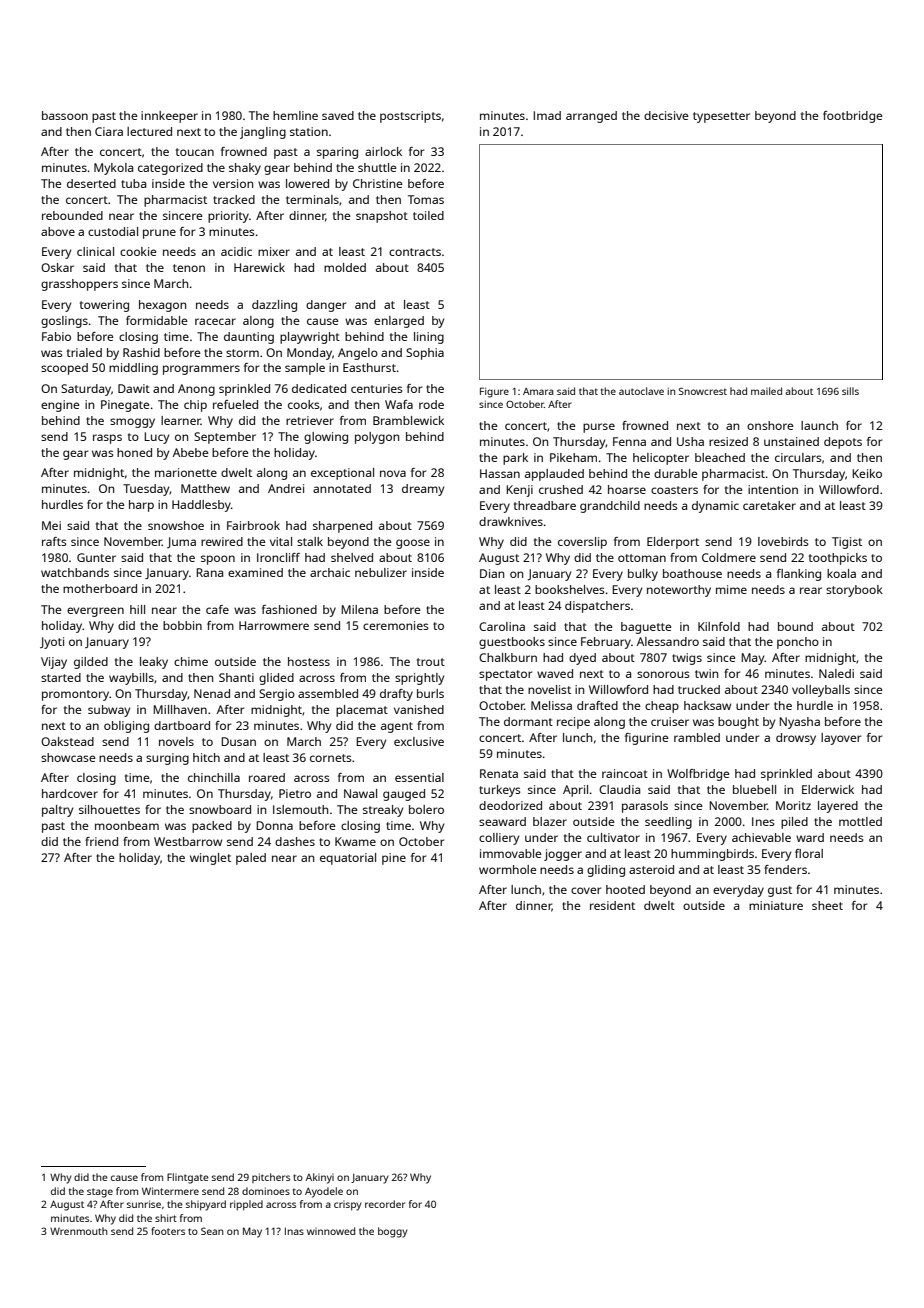  Describe the element at coordinates (212, 1231) in the image. I see `Sean` at that location.
